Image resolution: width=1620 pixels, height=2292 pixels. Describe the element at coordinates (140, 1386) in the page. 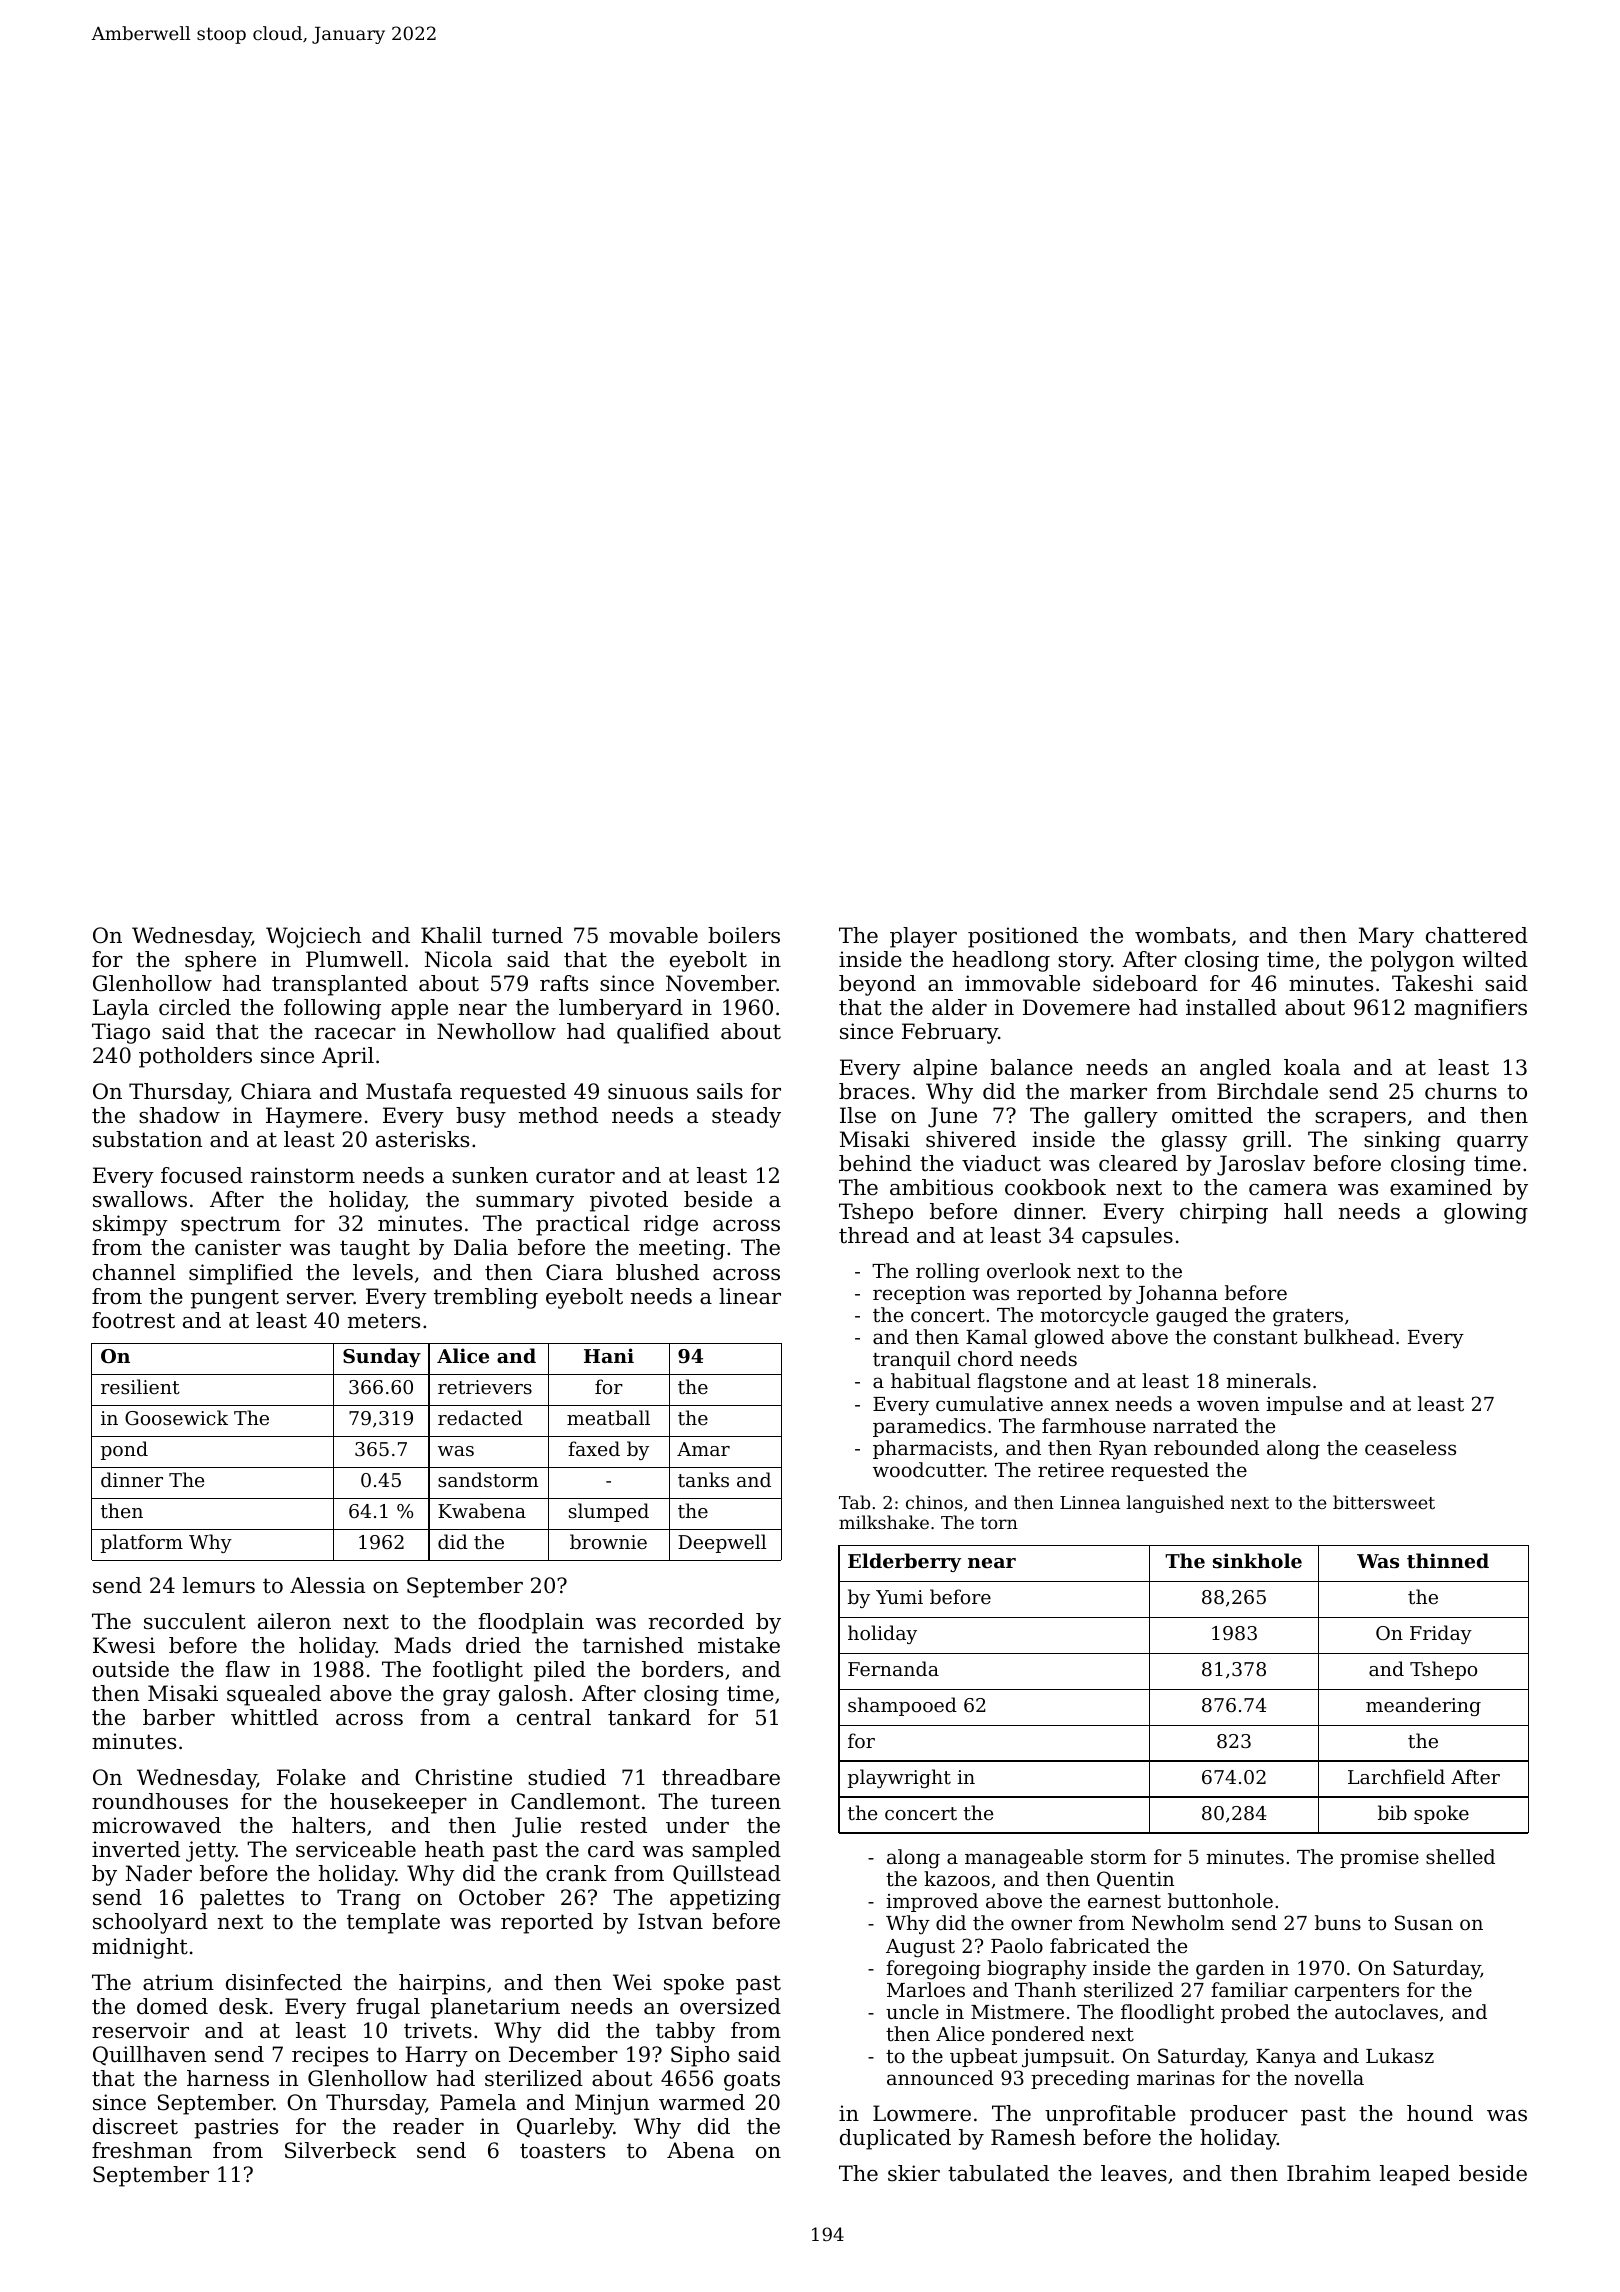

I see `resilient` at that location.
